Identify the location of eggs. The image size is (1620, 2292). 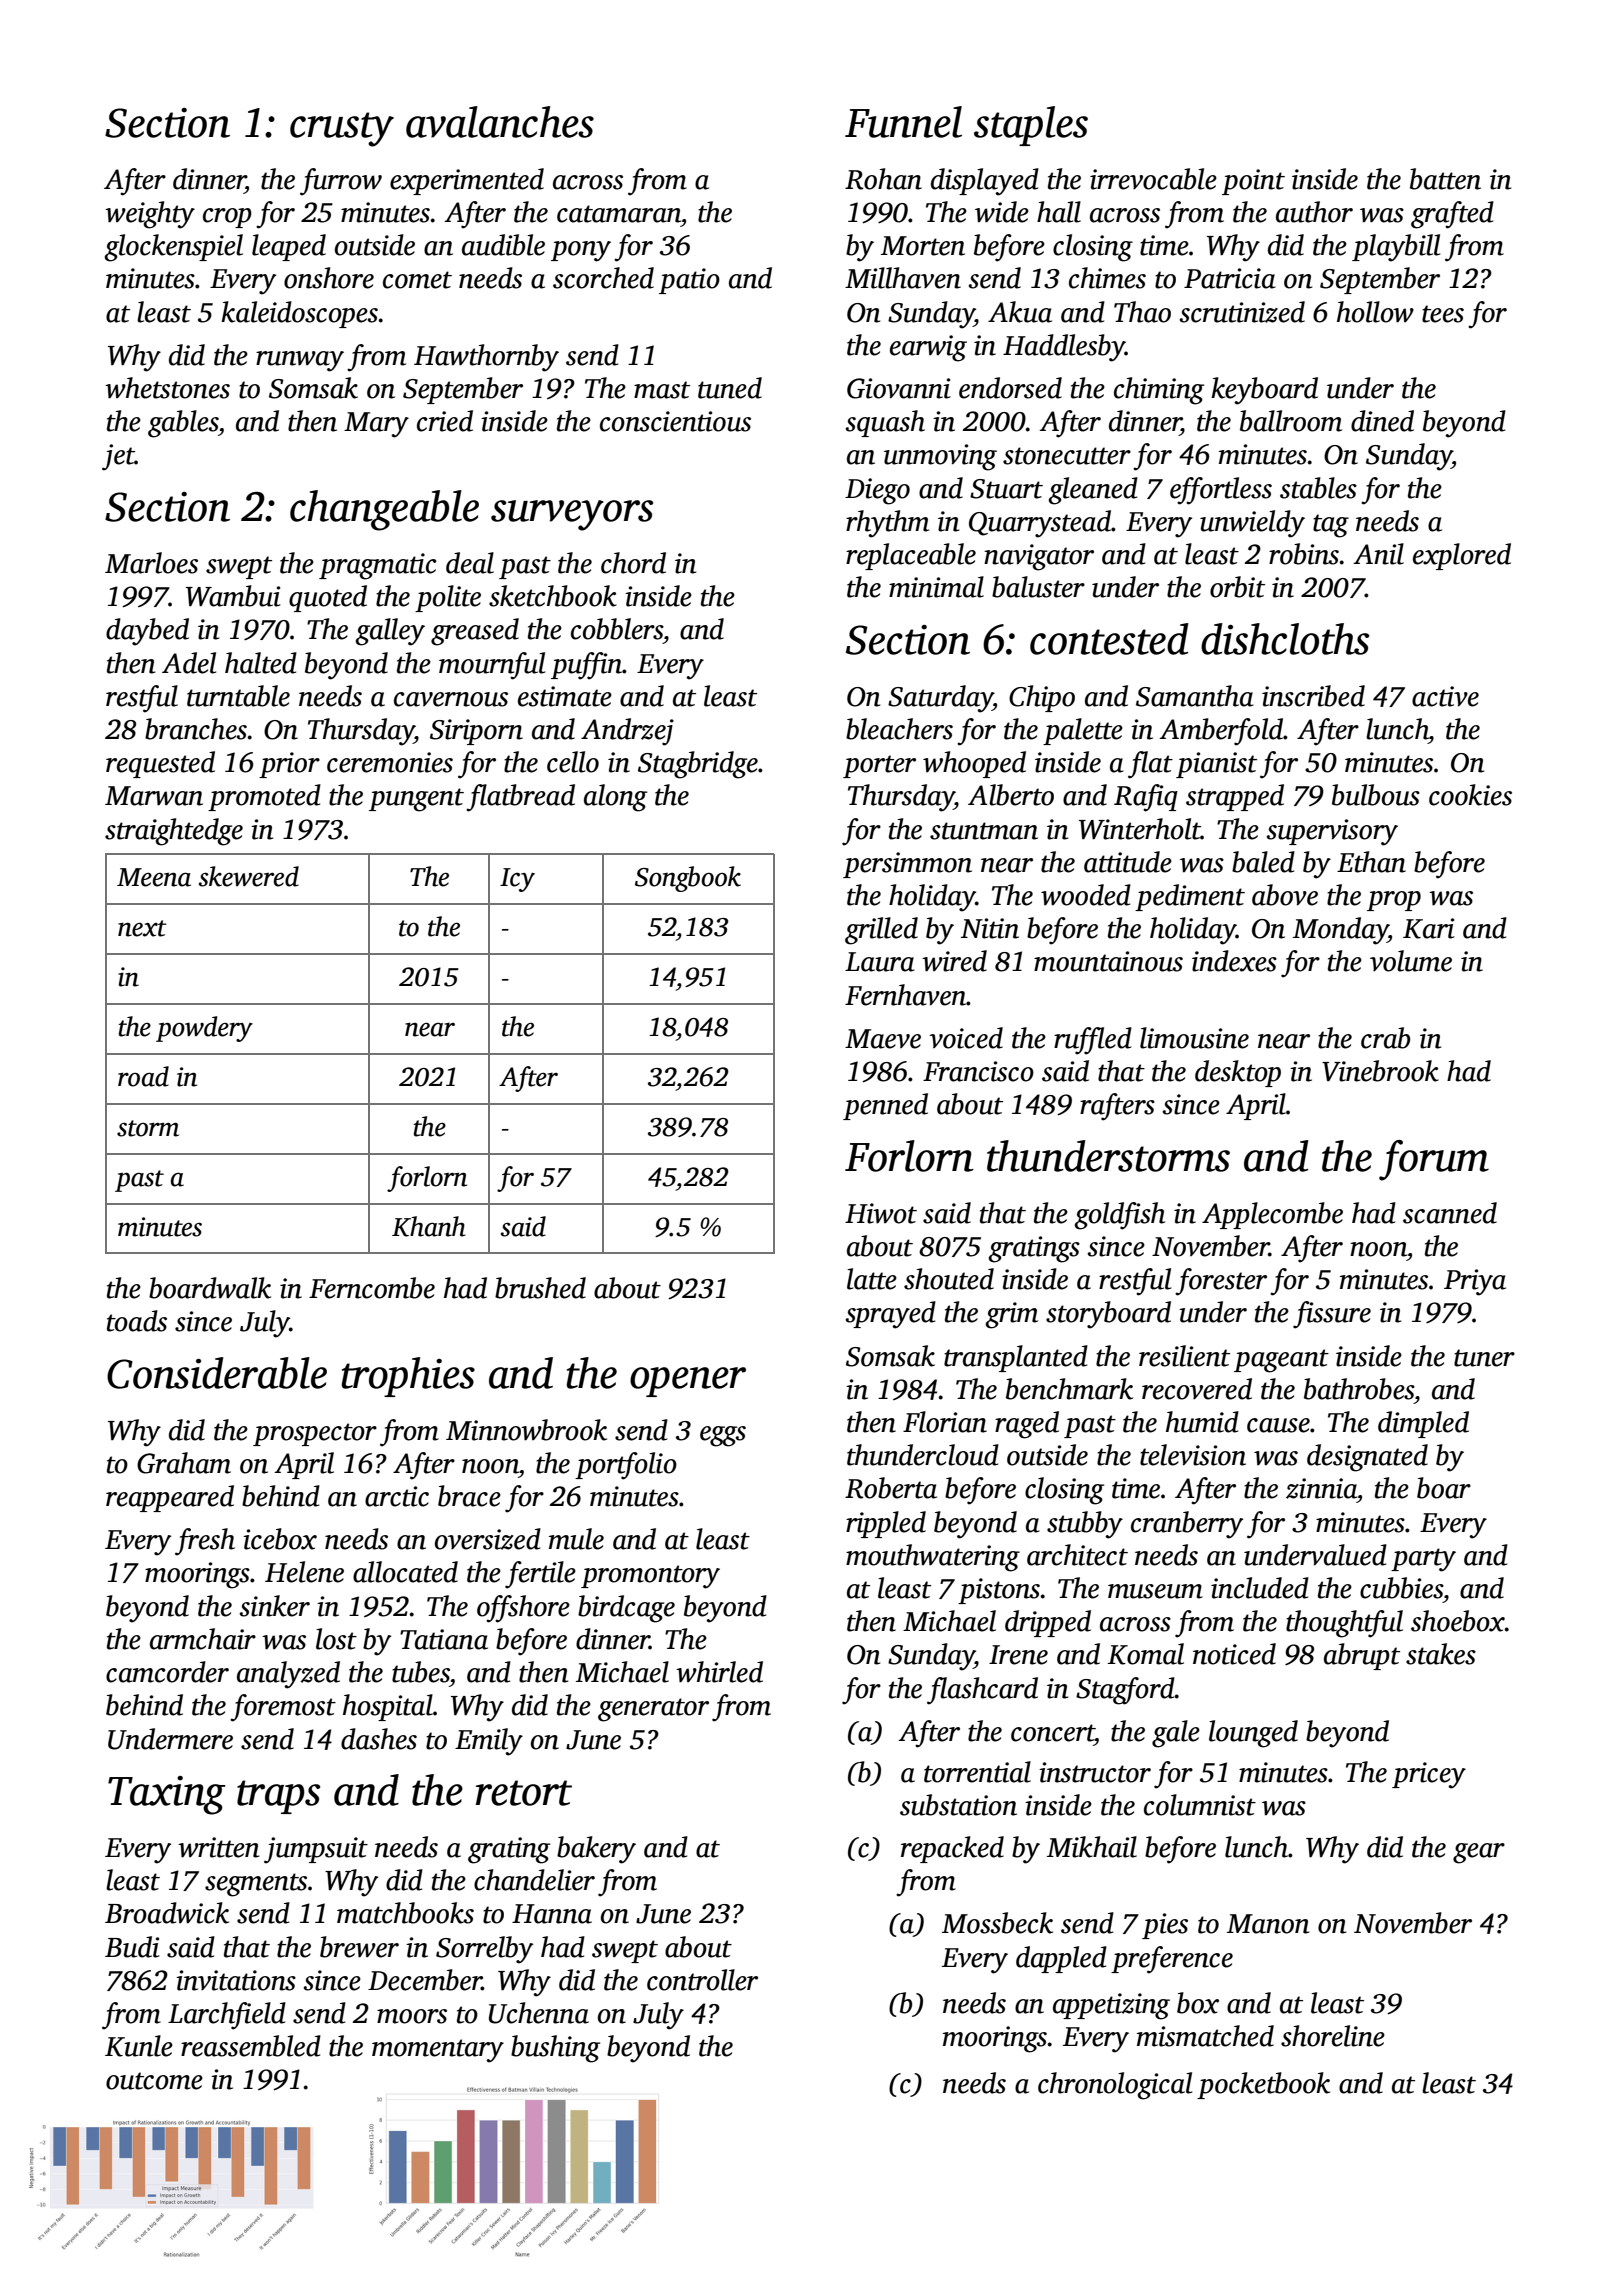
(723, 1436).
